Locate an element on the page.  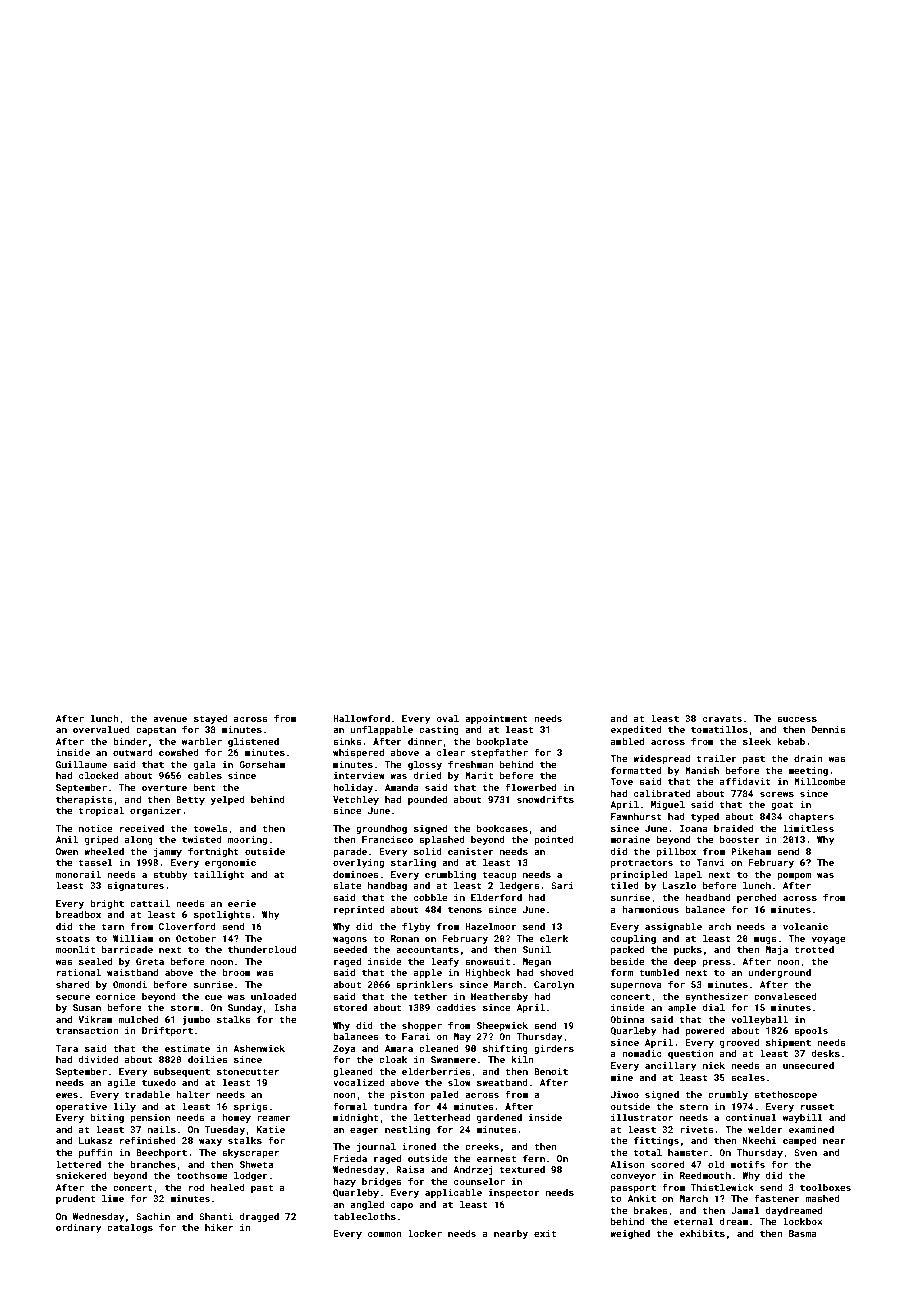
Greta is located at coordinates (150, 961).
